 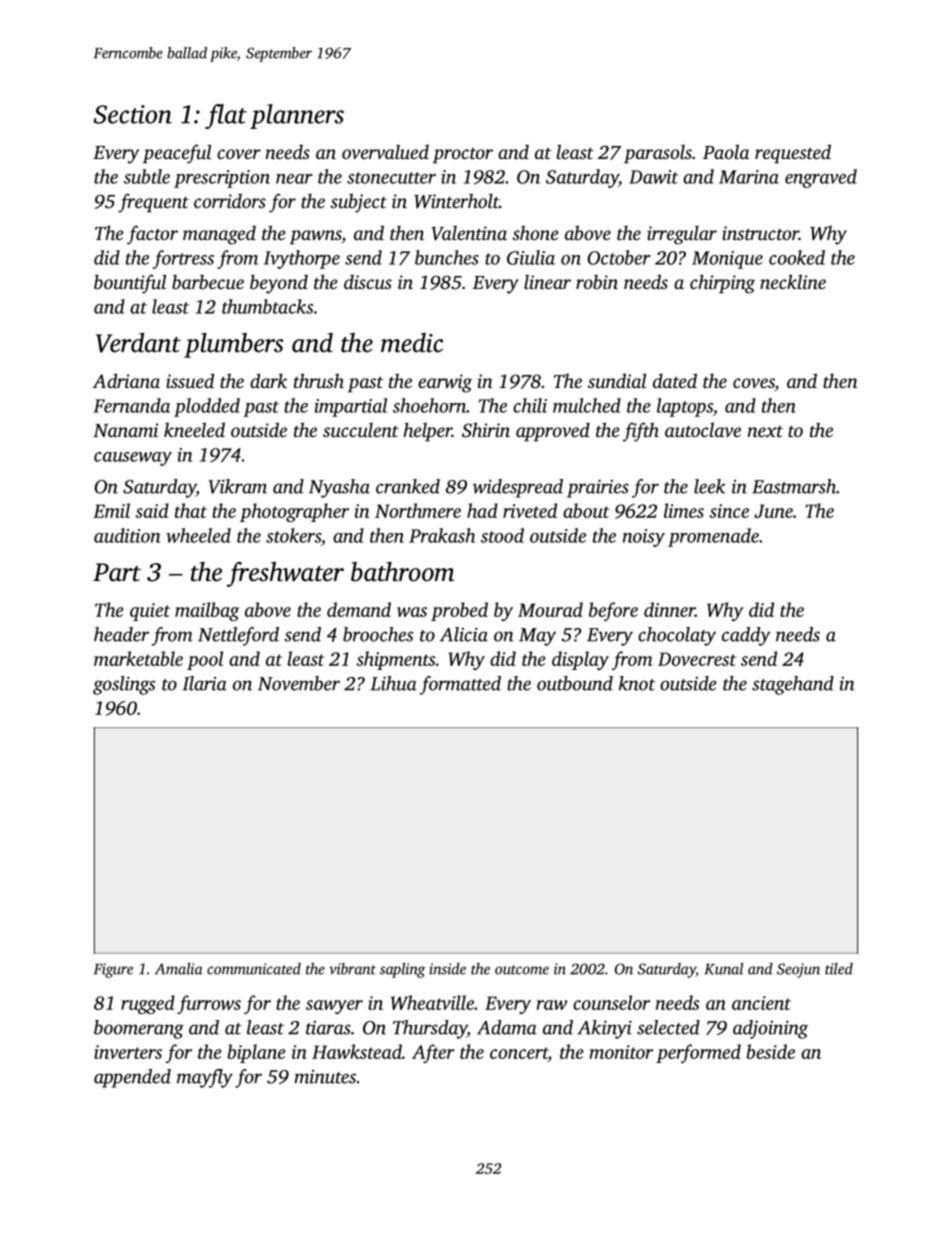 What do you see at coordinates (522, 970) in the document?
I see `outcome` at bounding box center [522, 970].
